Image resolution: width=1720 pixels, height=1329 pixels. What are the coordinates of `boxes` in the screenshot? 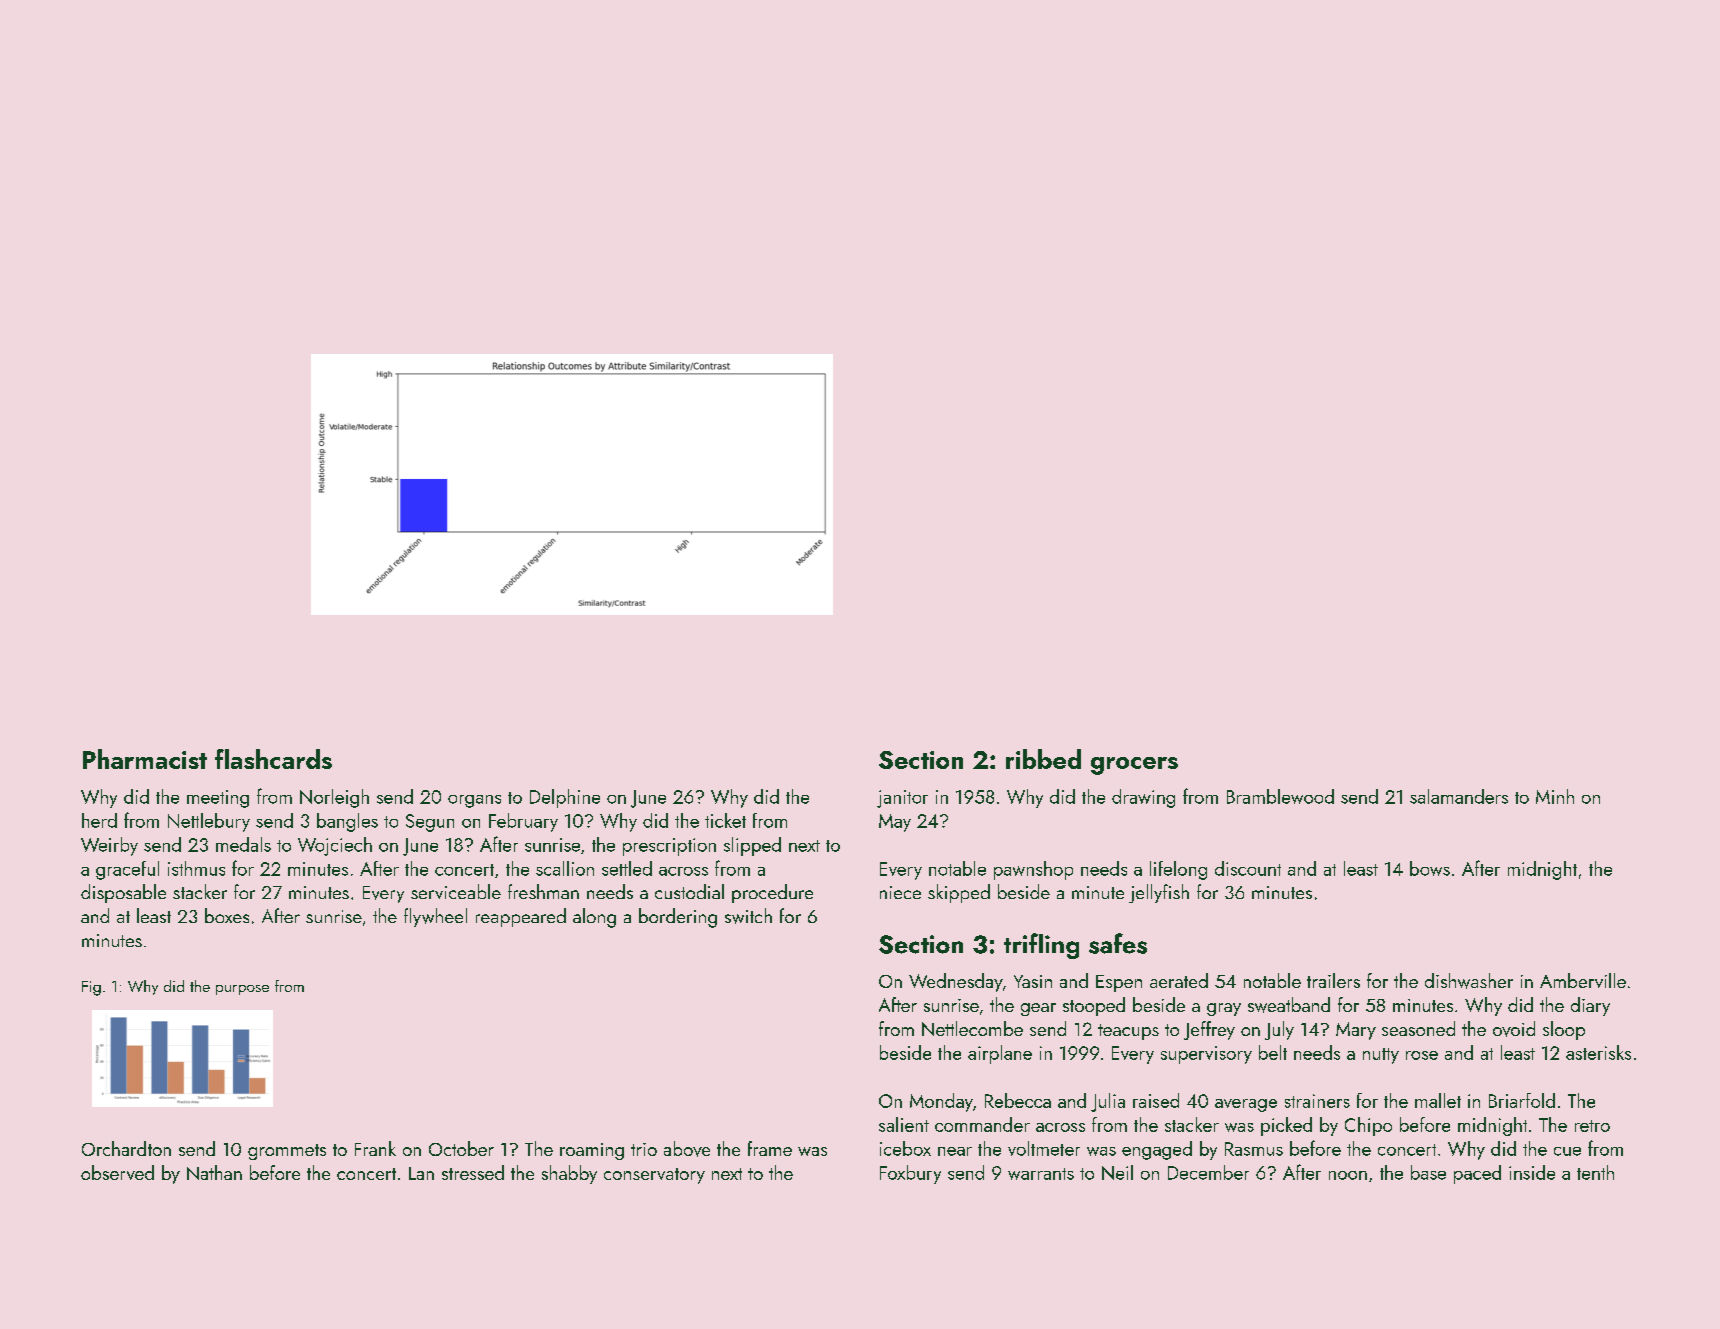 It's located at (227, 915).
